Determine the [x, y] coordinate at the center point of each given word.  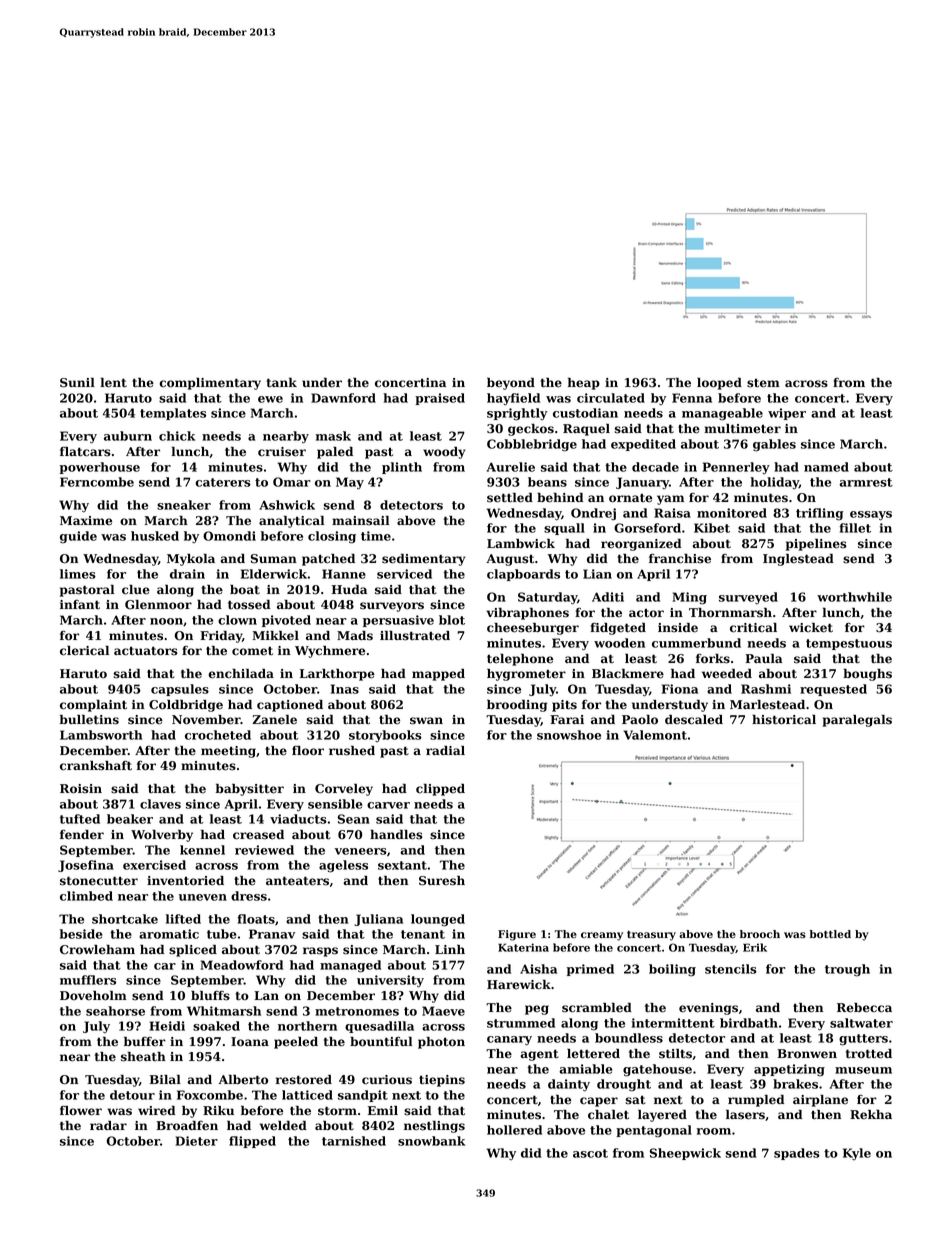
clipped [440, 790]
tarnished [354, 1141]
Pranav [272, 934]
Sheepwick [685, 1154]
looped [719, 383]
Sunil [77, 383]
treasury [651, 936]
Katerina [523, 947]
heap [584, 384]
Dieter [196, 1141]
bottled [830, 934]
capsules [180, 690]
